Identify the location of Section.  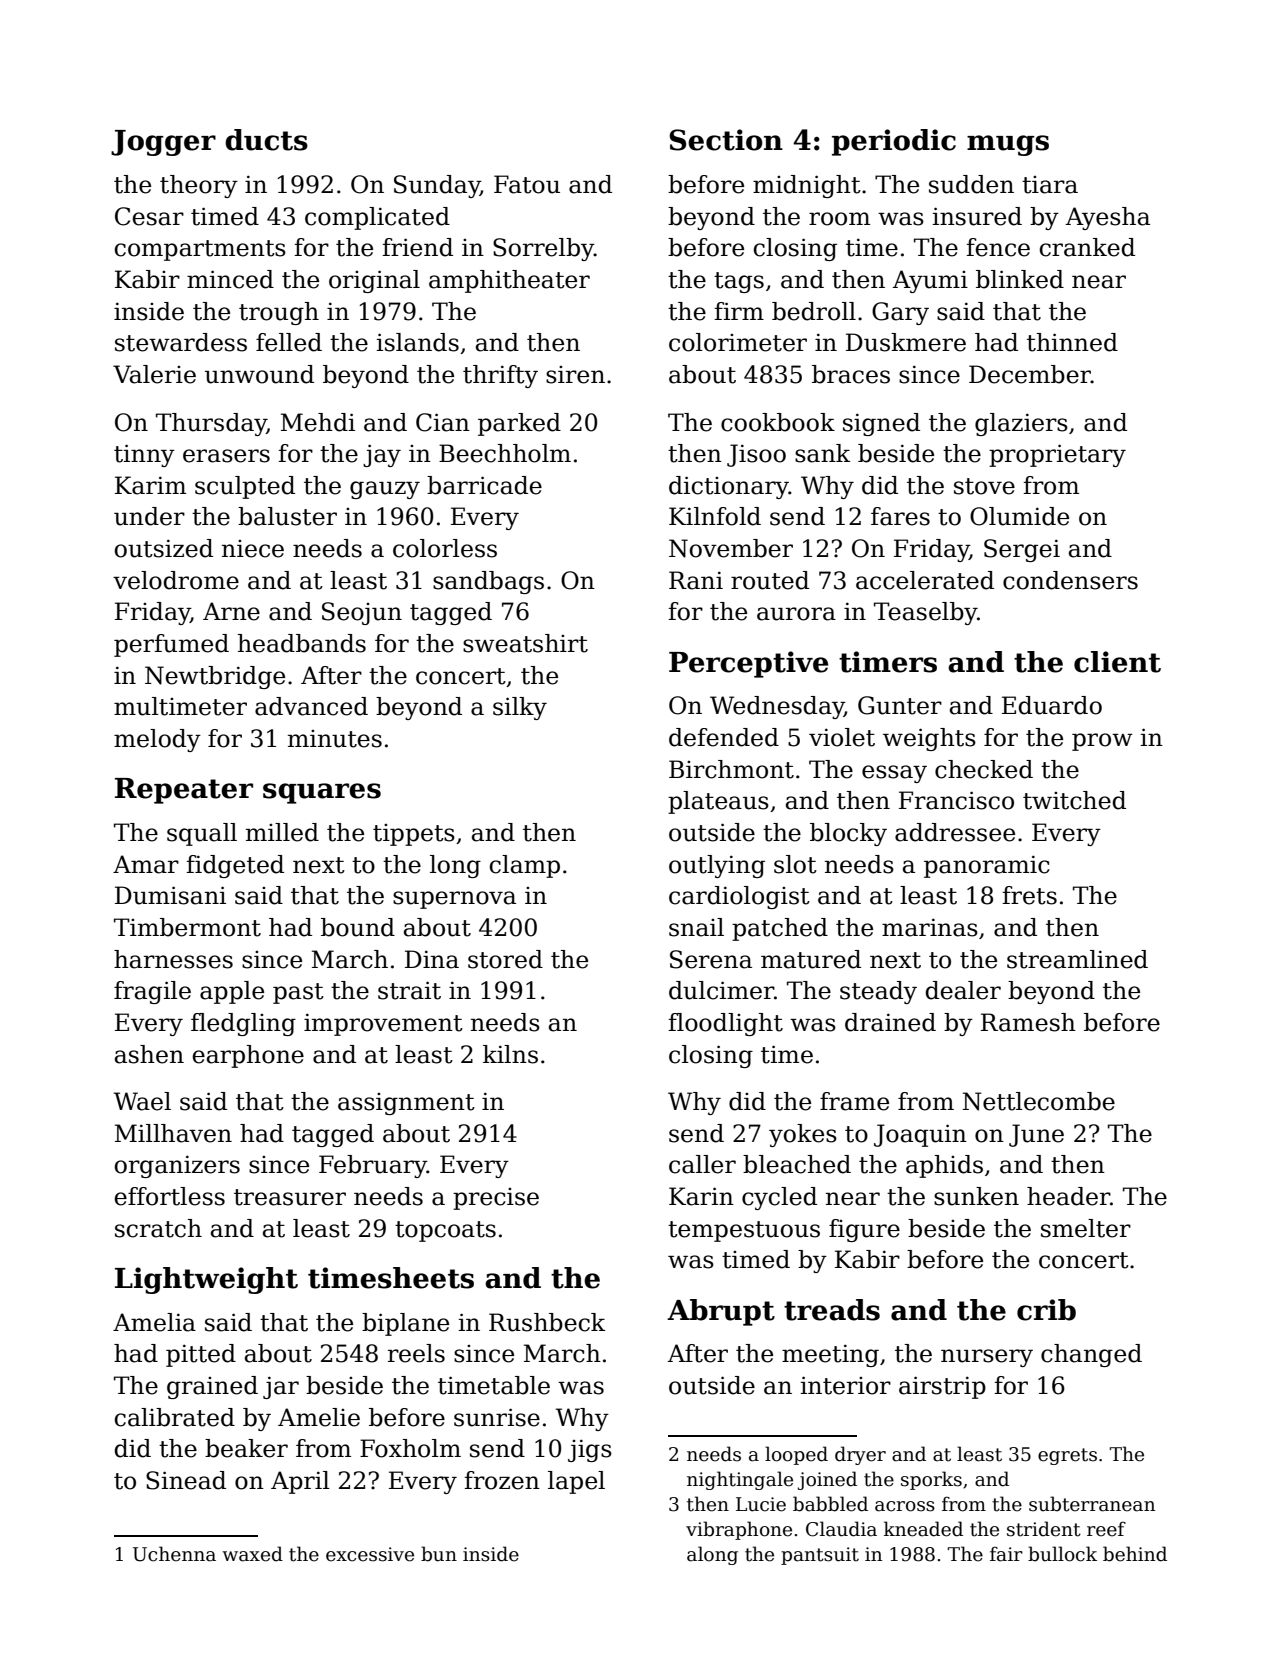
(726, 140).
